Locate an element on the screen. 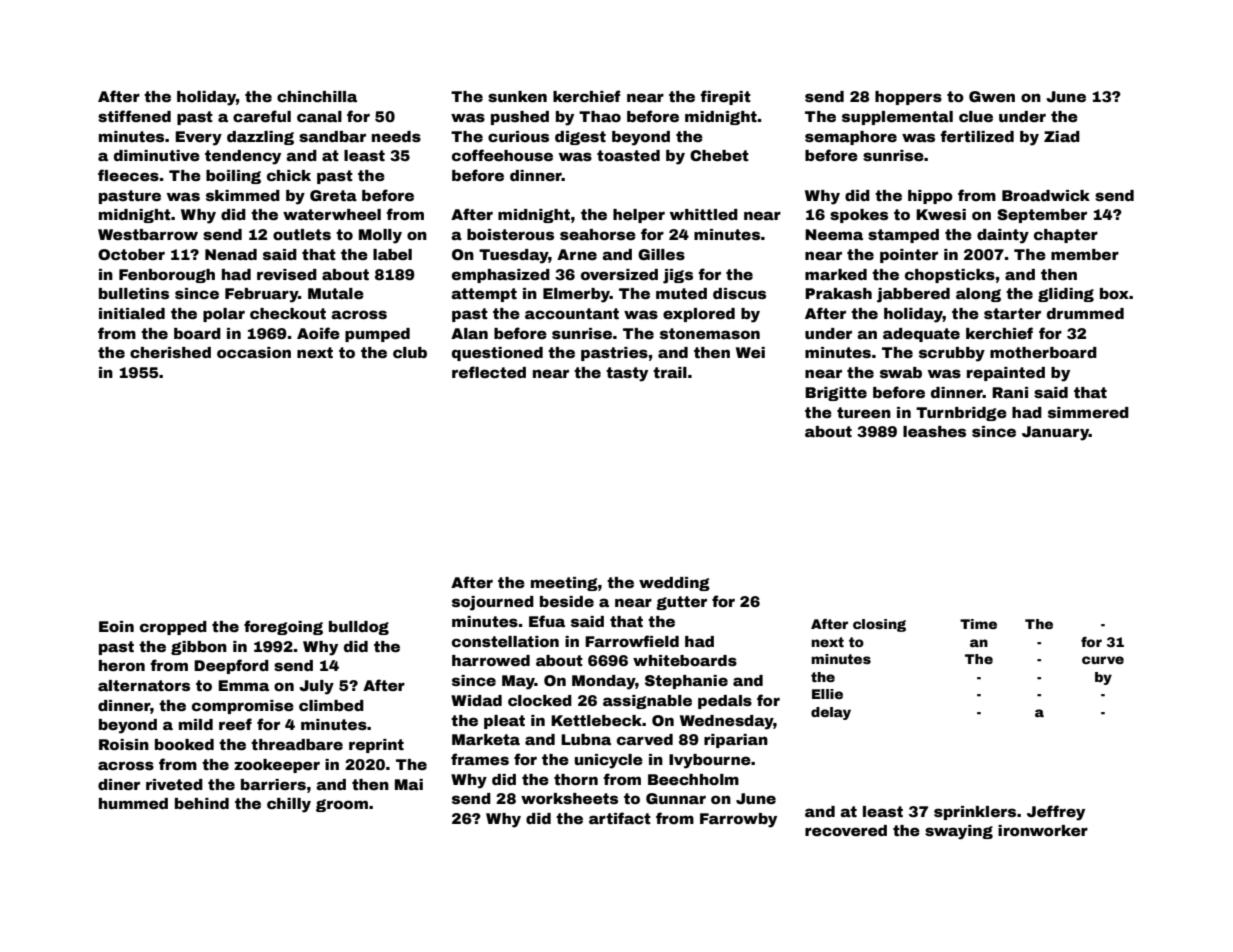 The height and width of the screenshot is (952, 1233). Westbarrow is located at coordinates (148, 234).
